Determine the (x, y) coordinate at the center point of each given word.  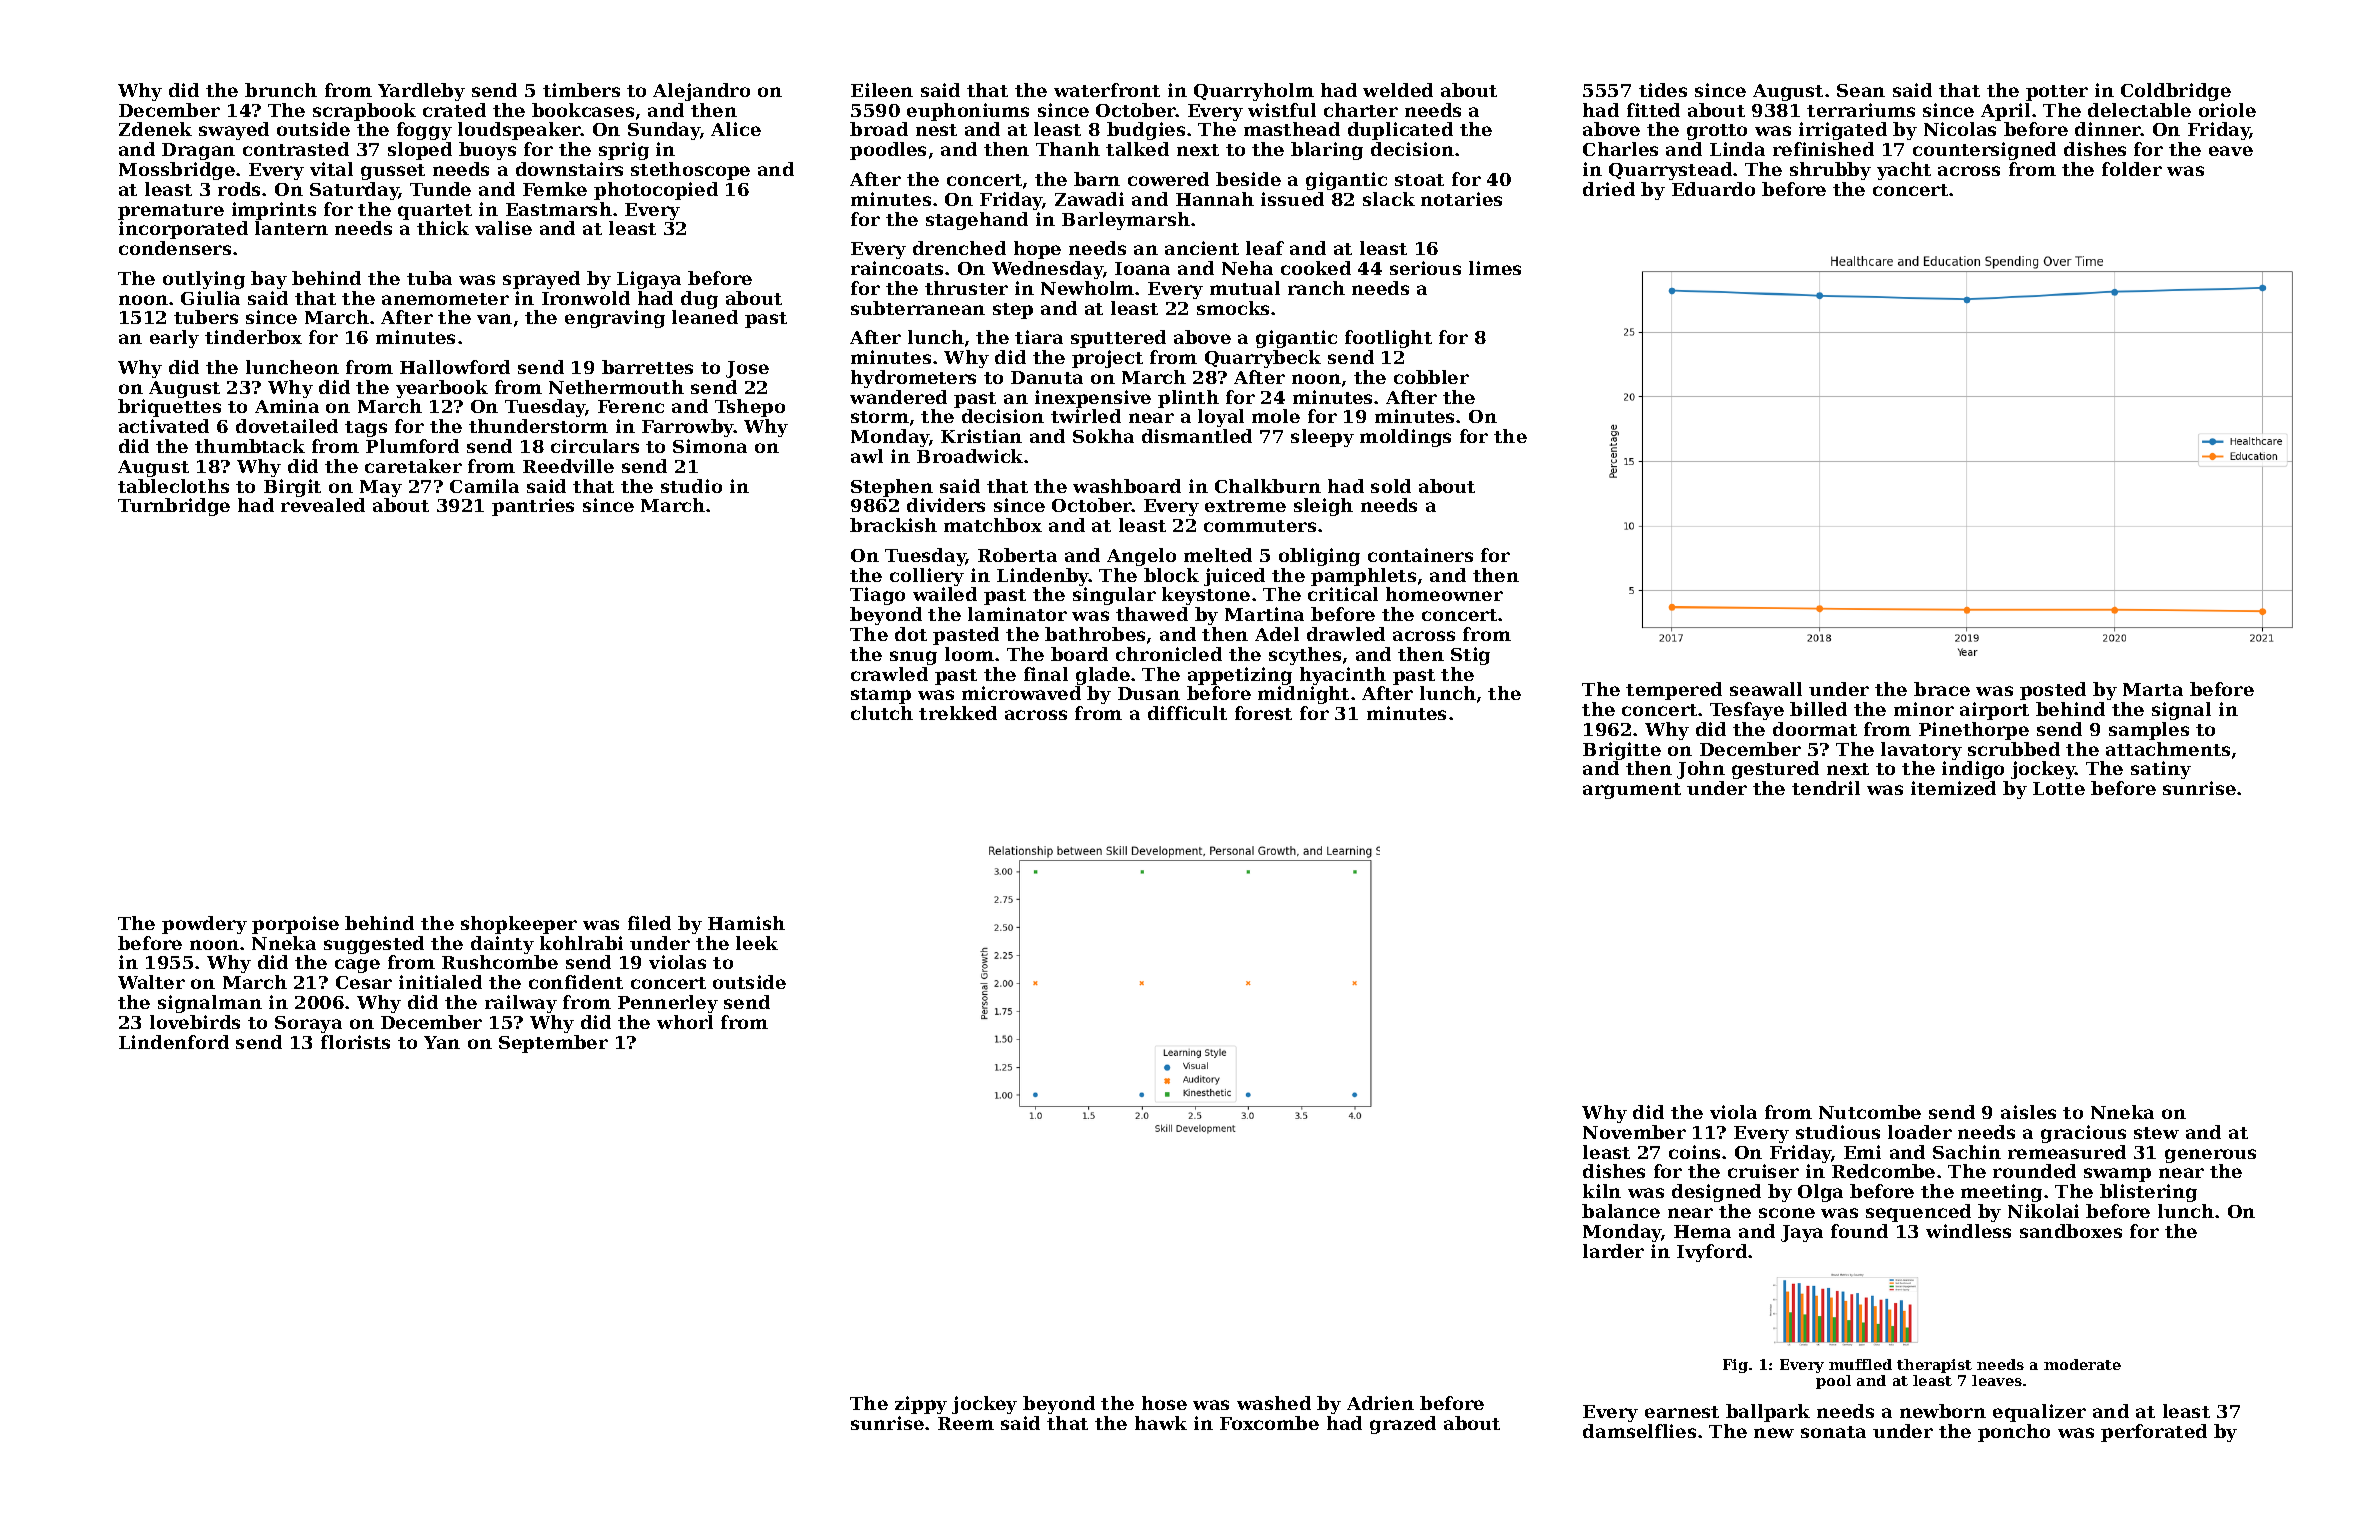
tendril (1826, 788)
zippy (921, 1405)
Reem (966, 1423)
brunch (281, 90)
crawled (889, 674)
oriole (2227, 110)
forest (1263, 713)
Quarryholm (1254, 92)
